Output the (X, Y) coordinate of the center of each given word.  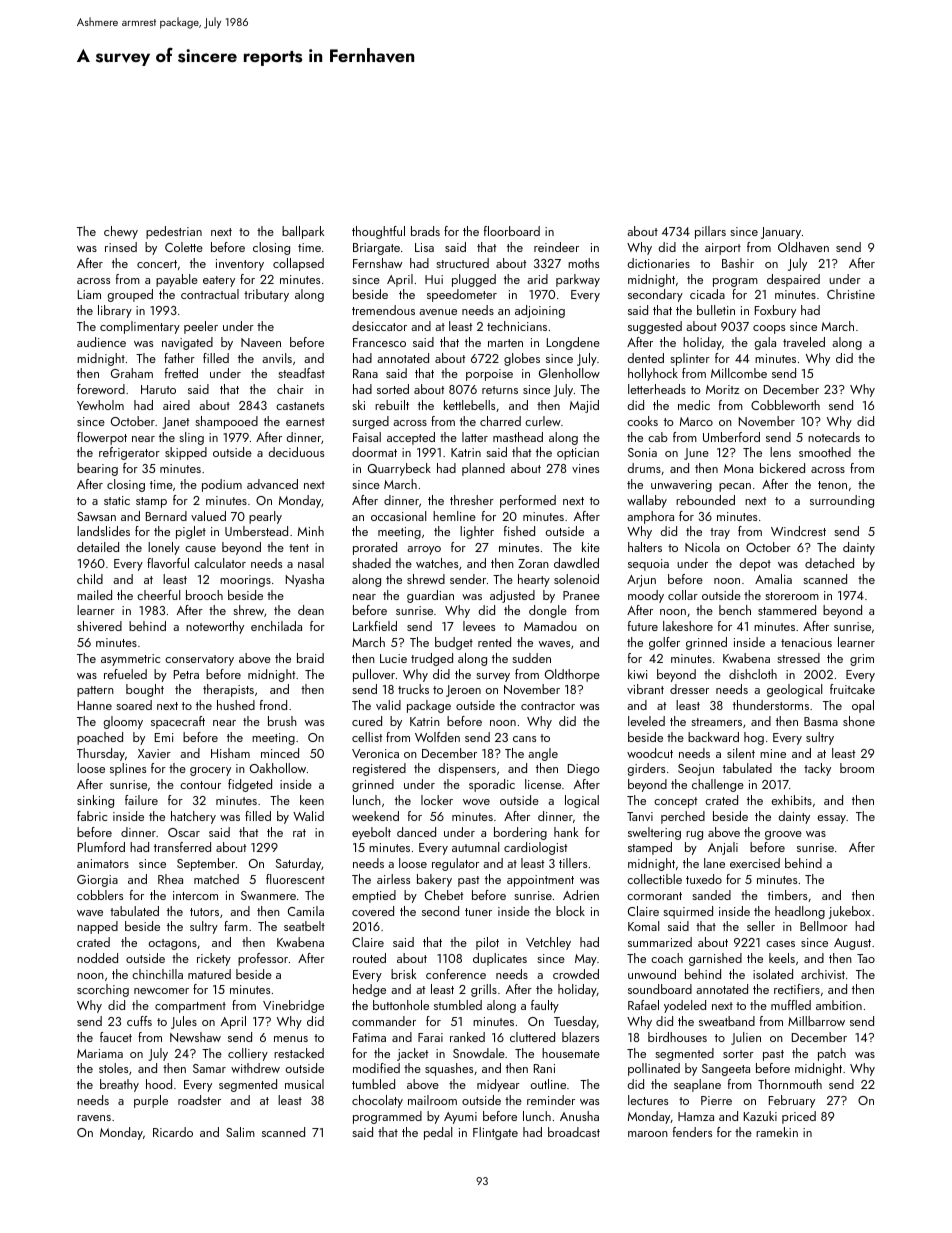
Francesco (379, 342)
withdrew (255, 1068)
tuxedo (704, 879)
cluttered (532, 1037)
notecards (834, 437)
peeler (201, 327)
